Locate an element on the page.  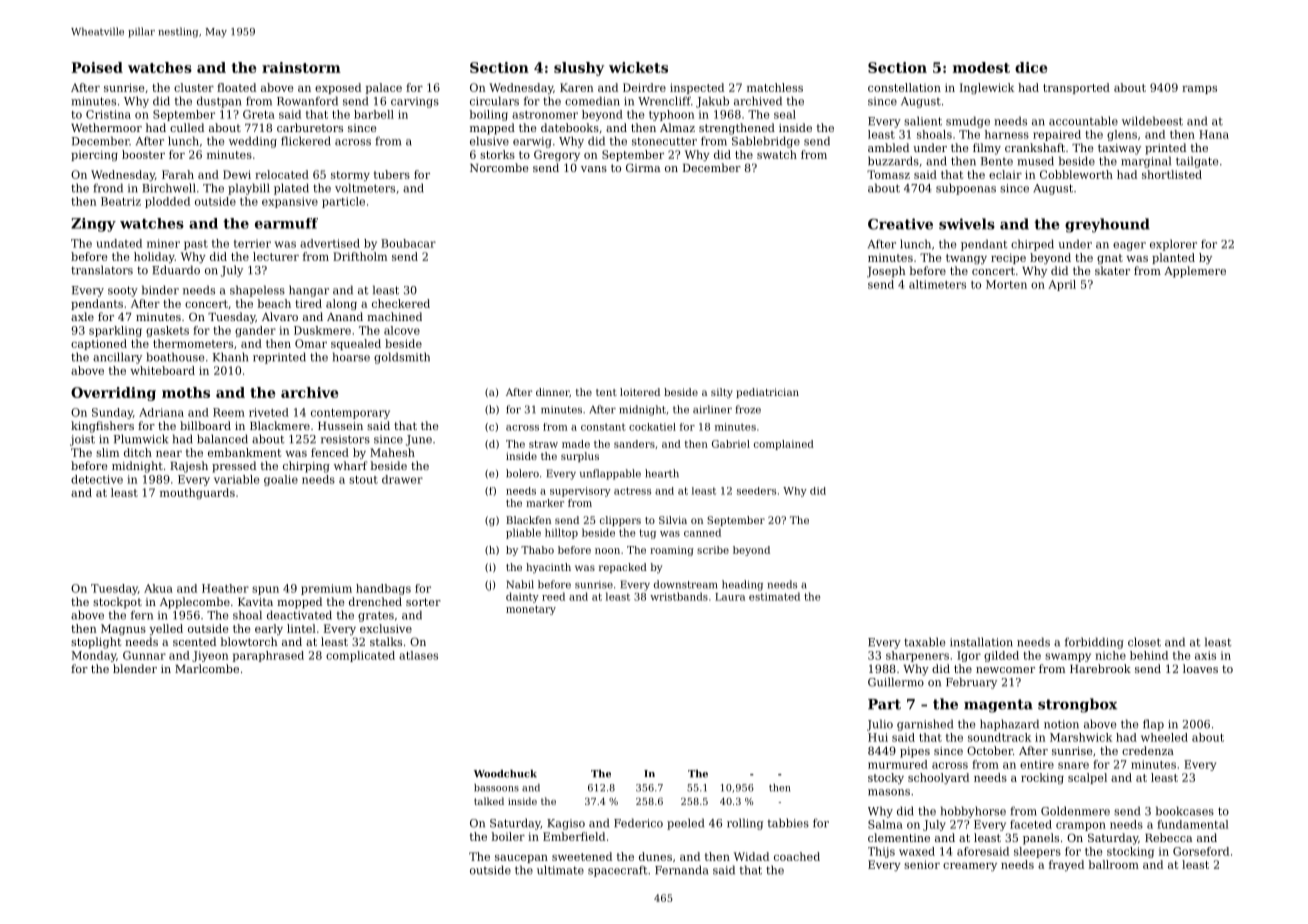
blender is located at coordinates (135, 668).
